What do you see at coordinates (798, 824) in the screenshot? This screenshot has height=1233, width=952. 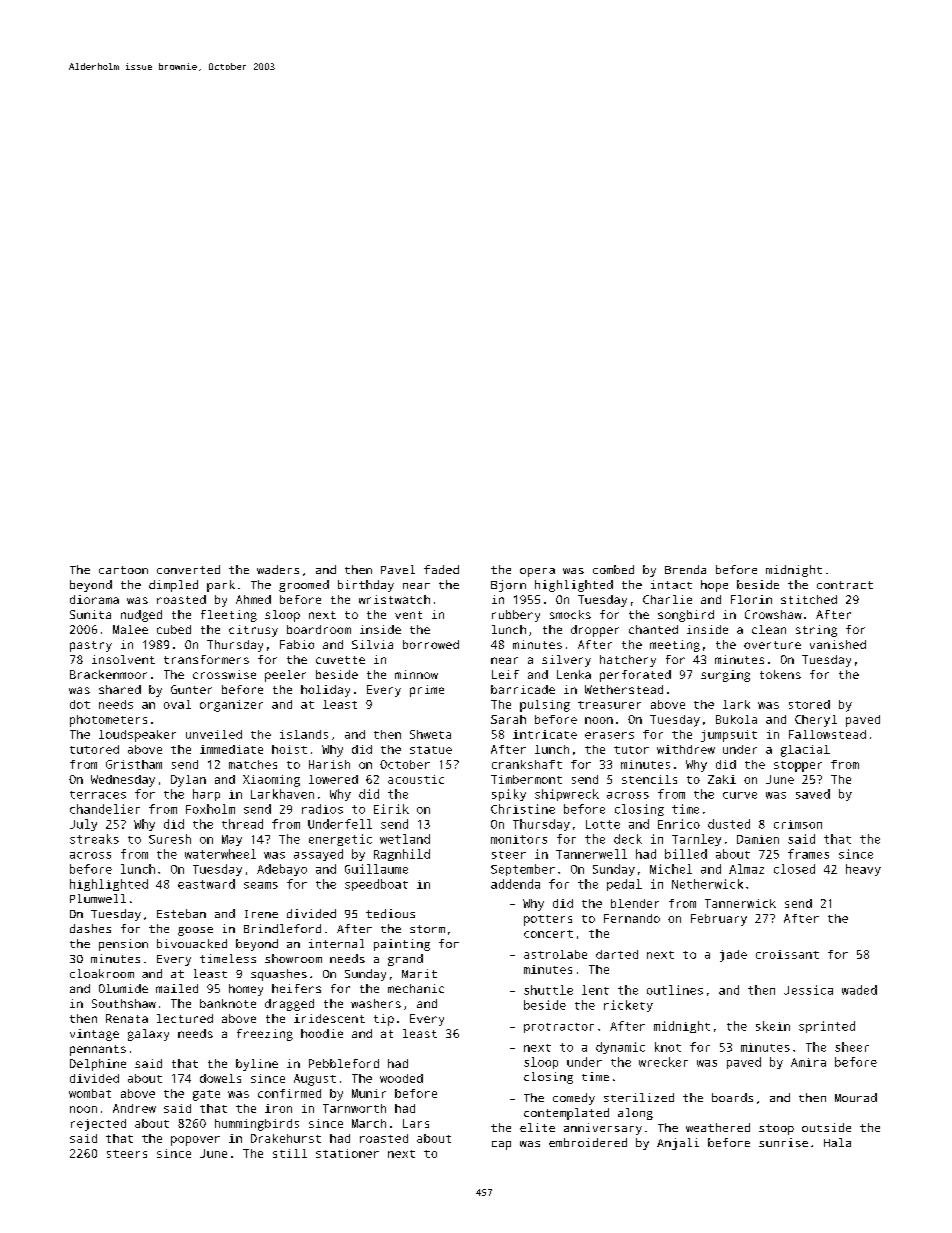 I see `crimson` at bounding box center [798, 824].
